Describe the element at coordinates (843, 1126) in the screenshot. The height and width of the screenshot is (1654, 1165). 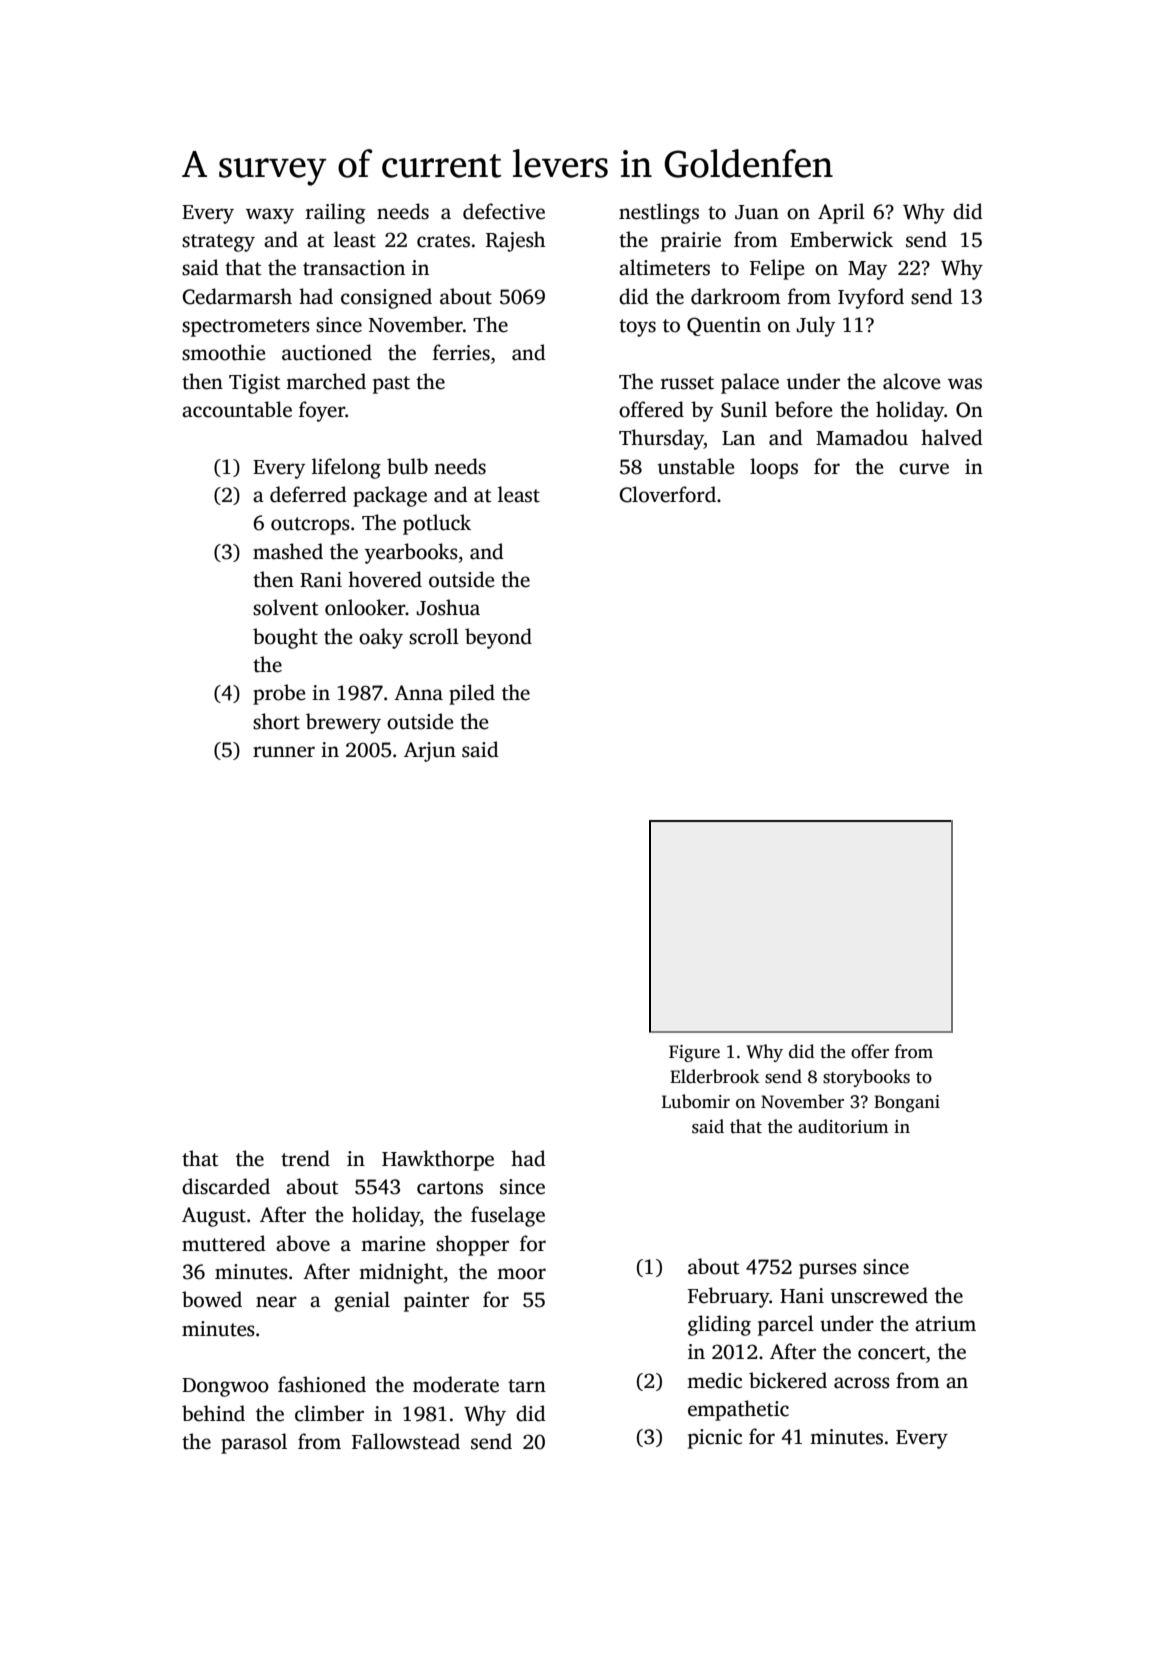
I see `auditorium` at that location.
